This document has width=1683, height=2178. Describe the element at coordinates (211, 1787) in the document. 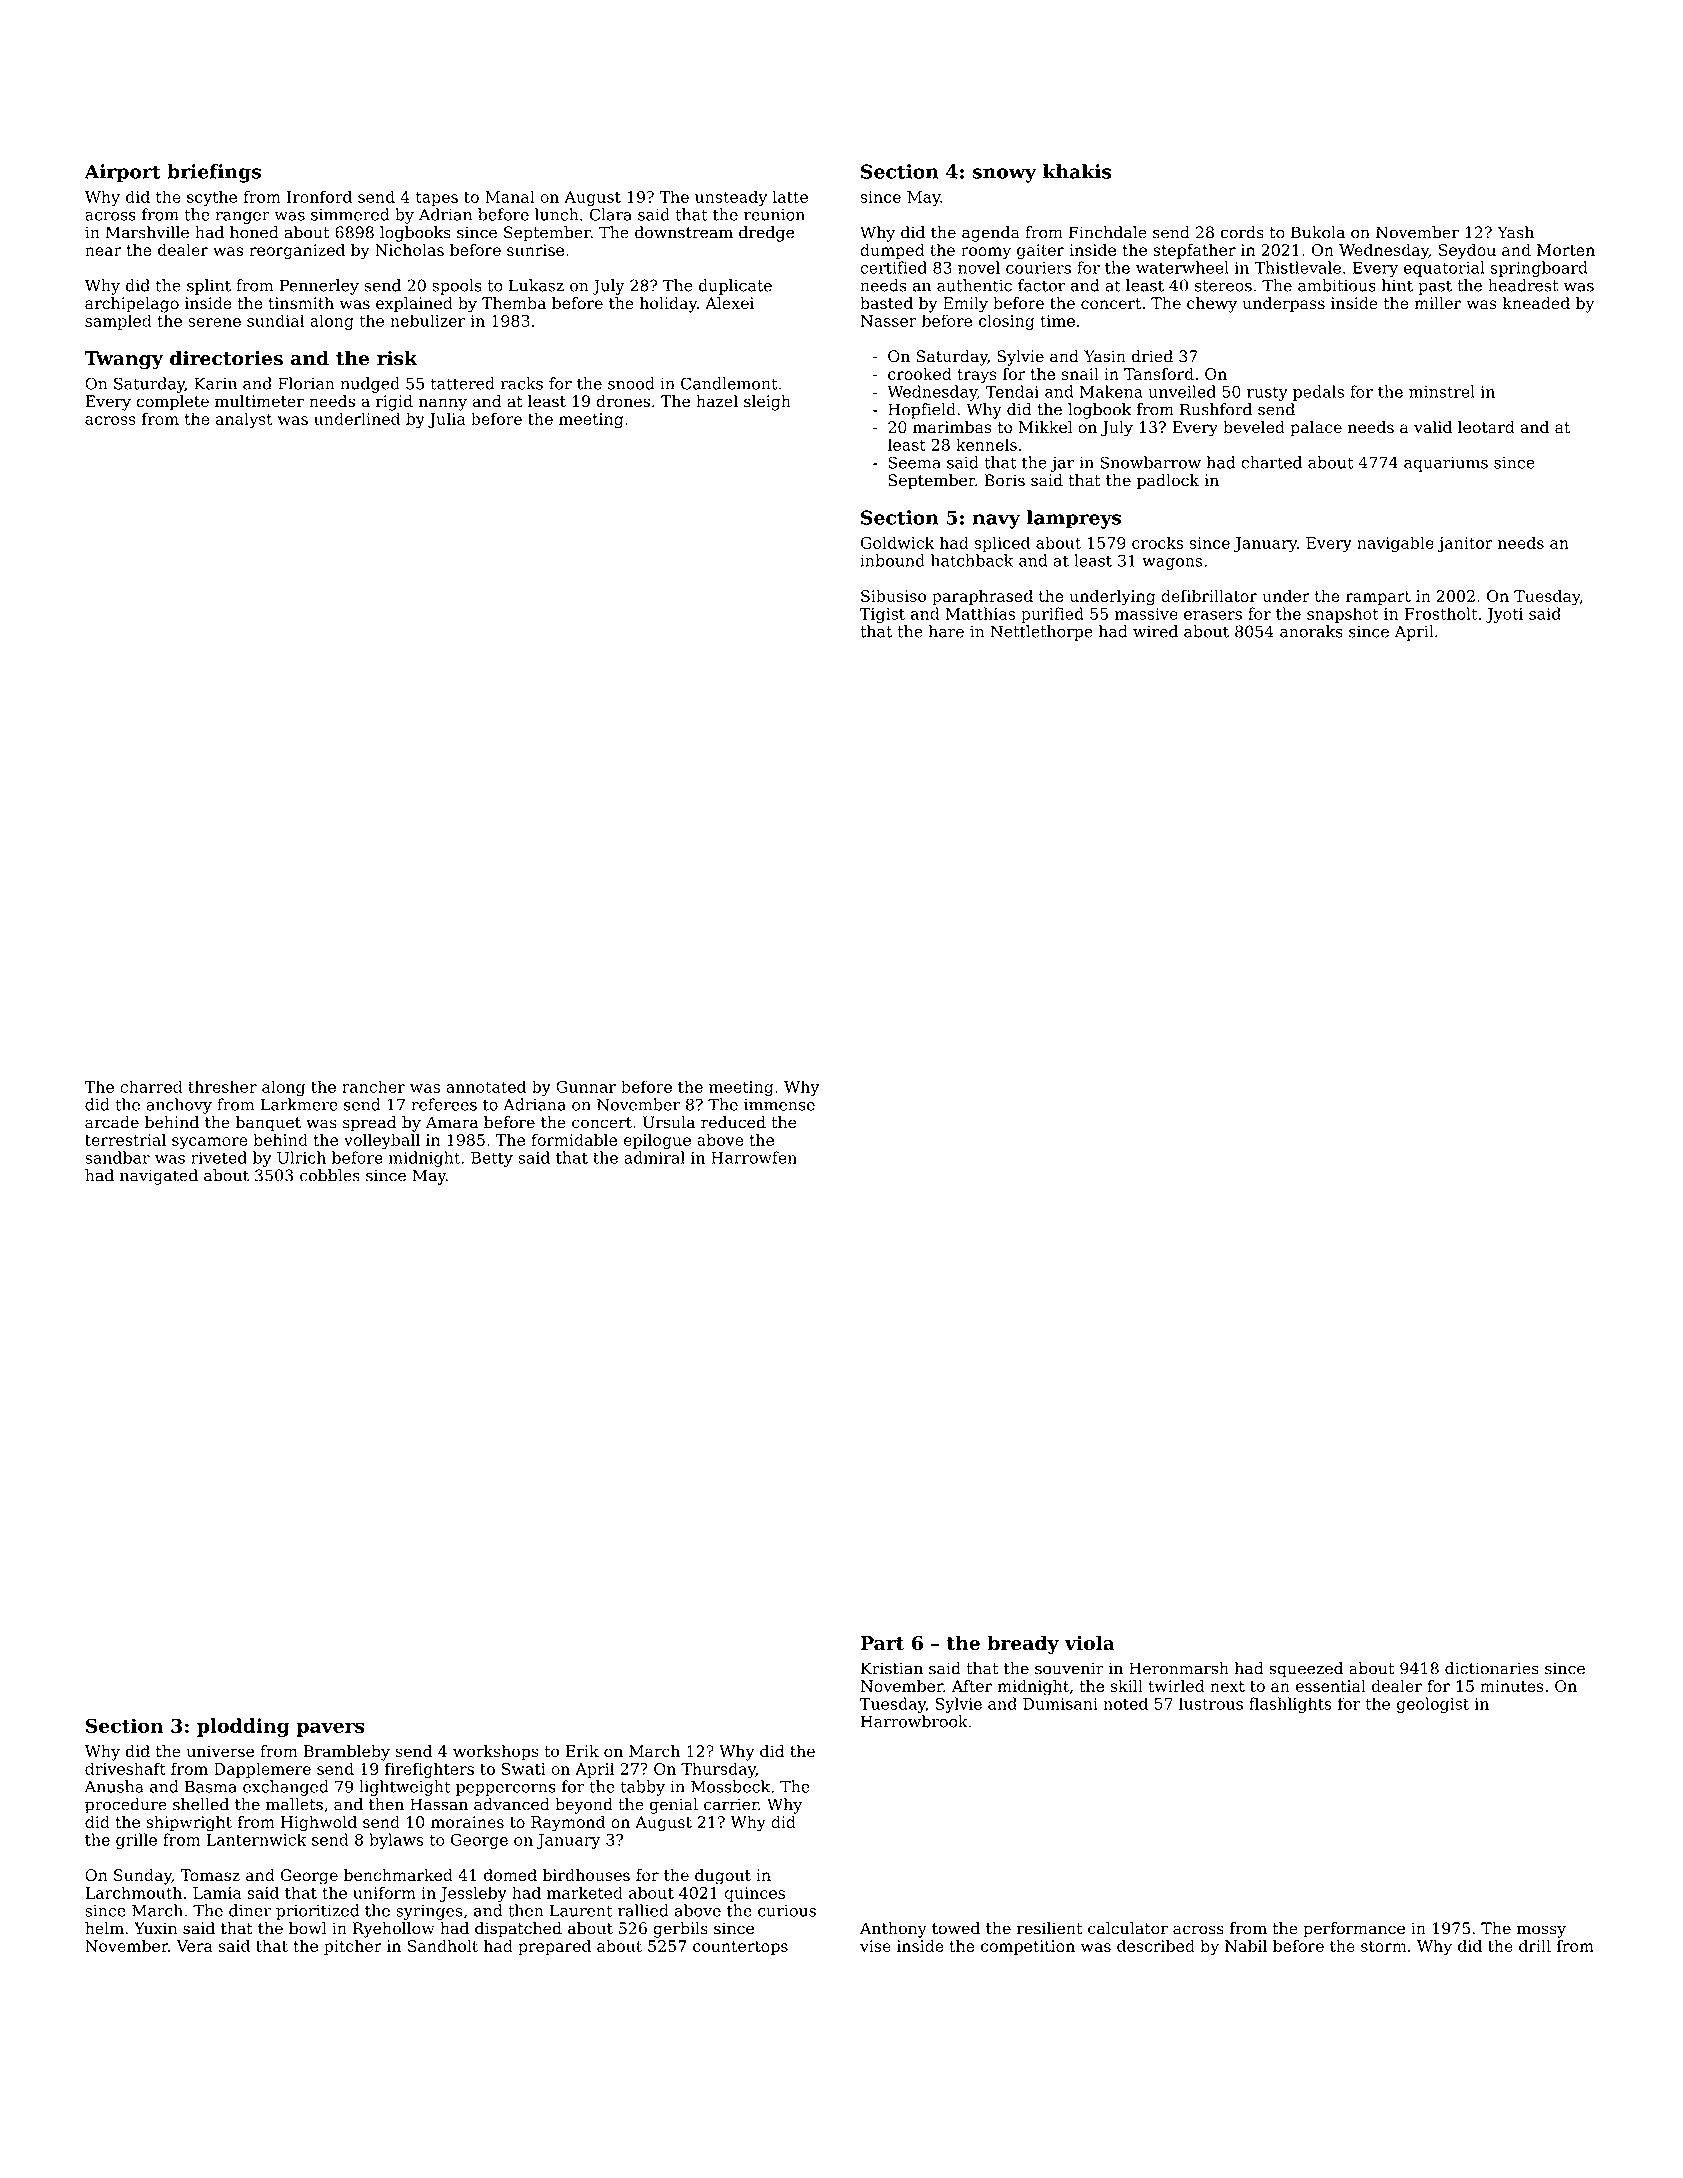

I see `Basma` at that location.
